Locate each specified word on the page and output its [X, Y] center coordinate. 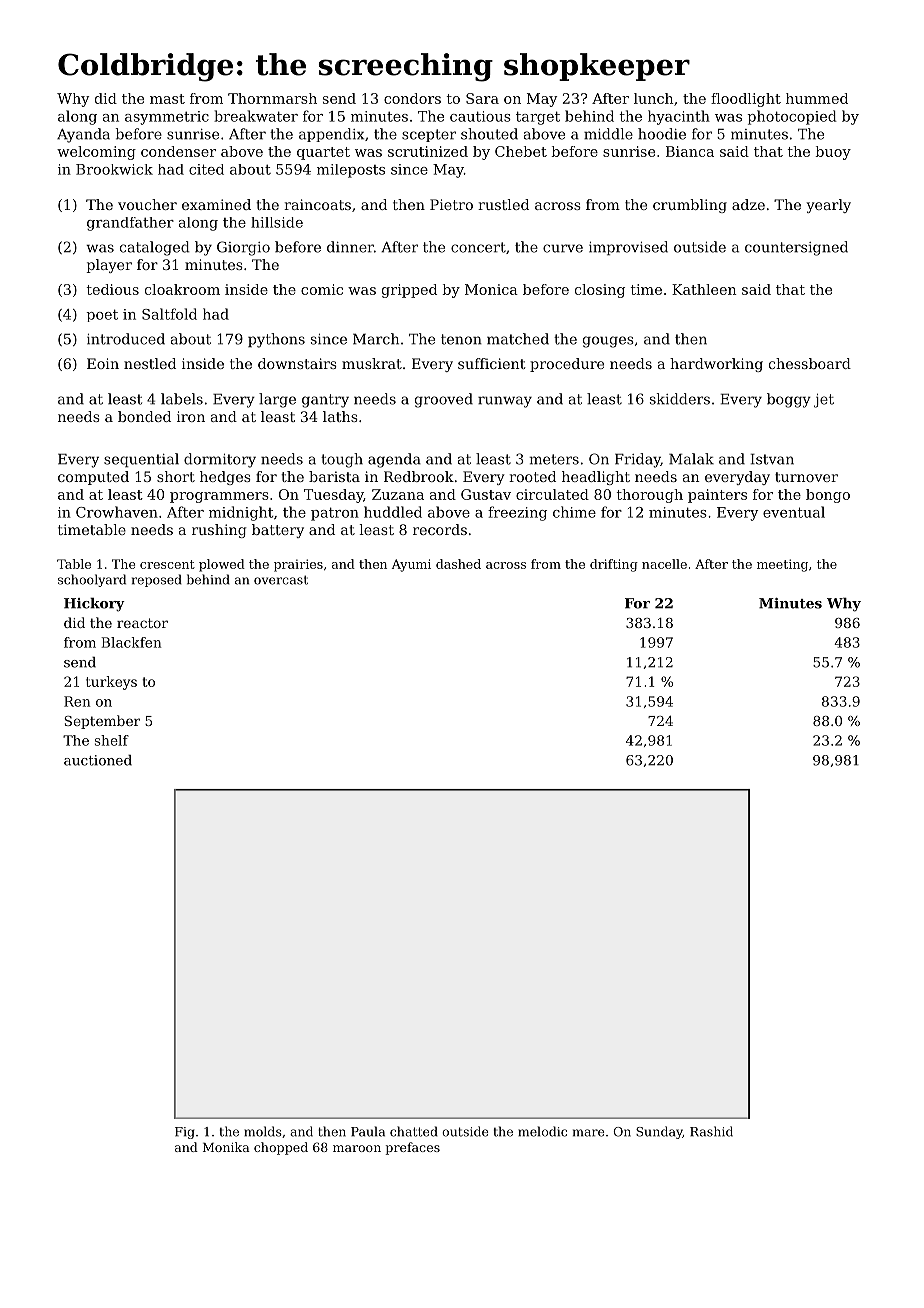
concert [478, 247]
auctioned [98, 760]
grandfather [130, 224]
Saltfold [169, 314]
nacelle [664, 564]
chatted [414, 1131]
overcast [281, 580]
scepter [429, 135]
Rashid [711, 1131]
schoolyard [92, 580]
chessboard [810, 363]
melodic [542, 1131]
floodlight [746, 100]
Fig [184, 1133]
